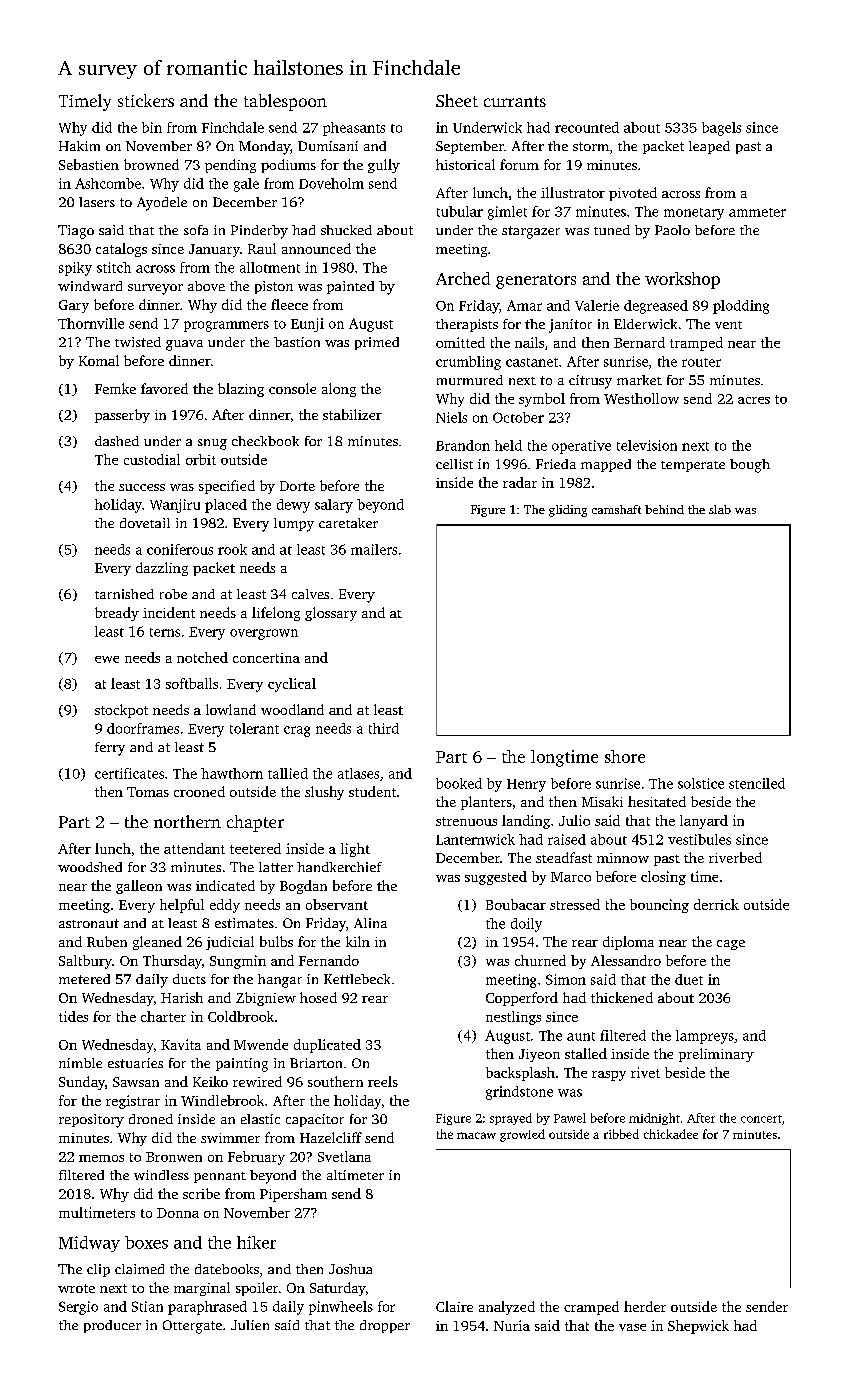  Describe the element at coordinates (741, 307) in the document. I see `plodding` at that location.
